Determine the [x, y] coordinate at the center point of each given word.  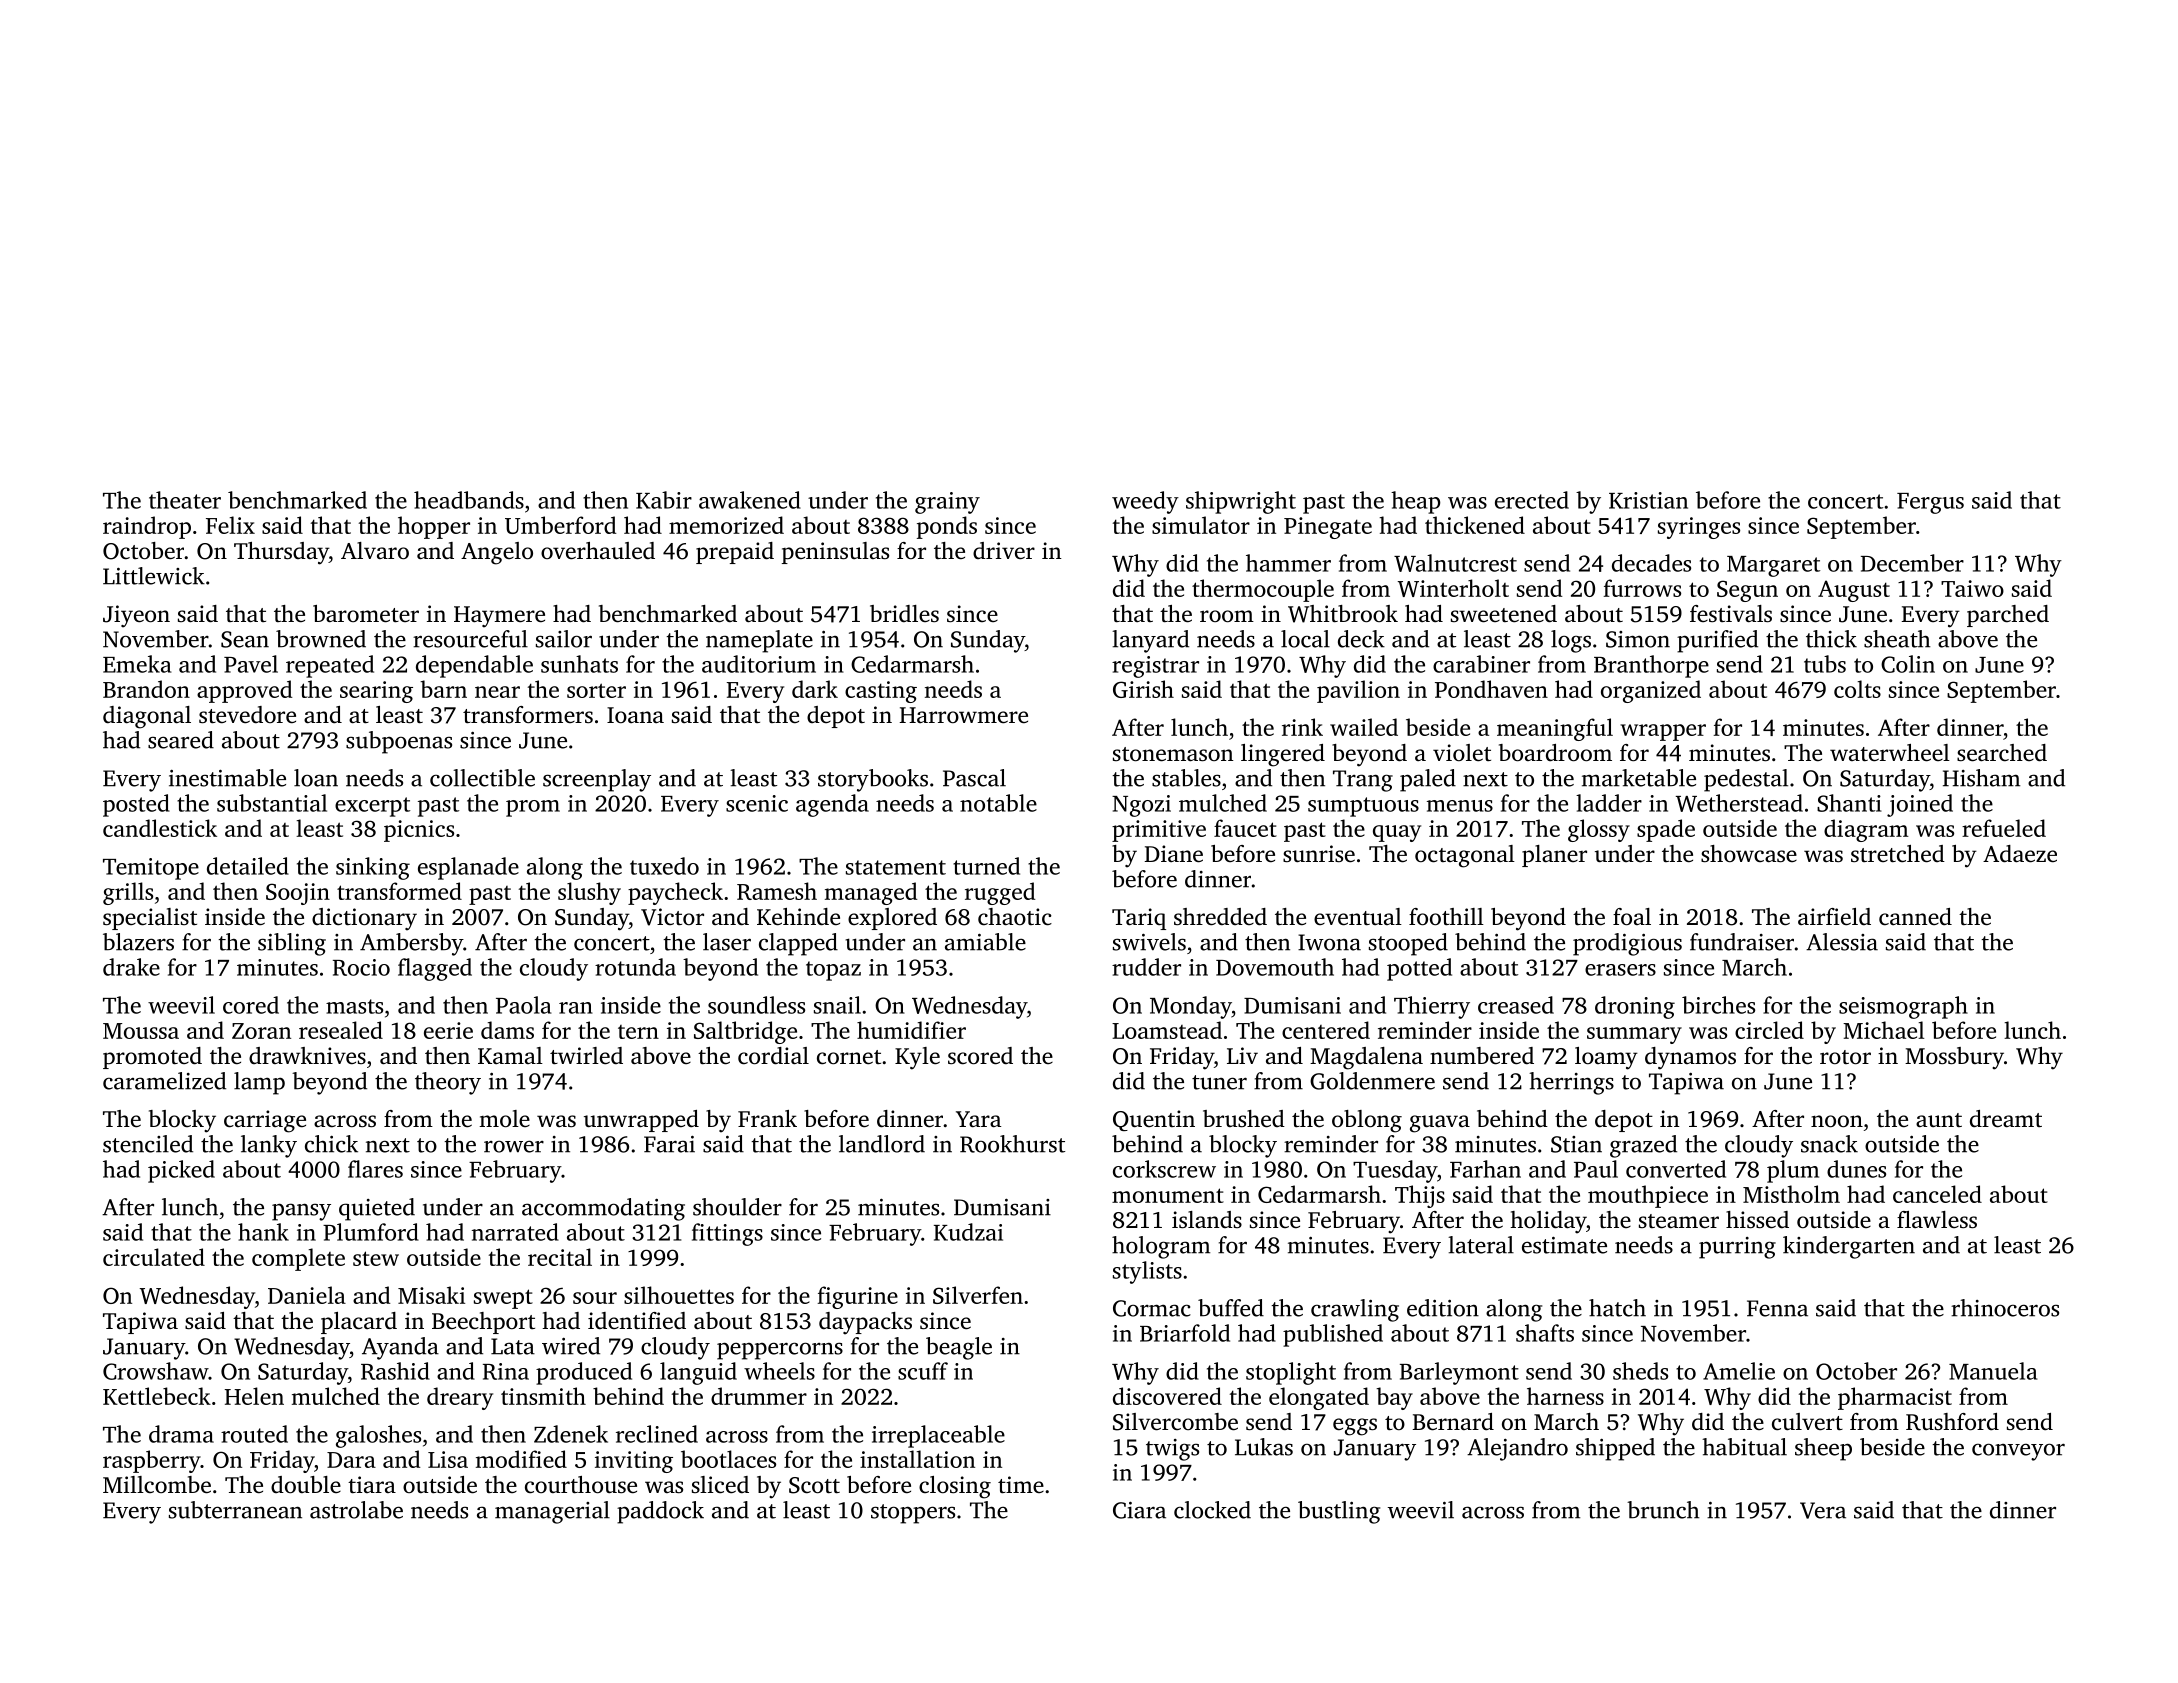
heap [1415, 502]
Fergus [1930, 503]
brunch [1663, 1510]
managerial [552, 1512]
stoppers [913, 1514]
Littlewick [154, 576]
